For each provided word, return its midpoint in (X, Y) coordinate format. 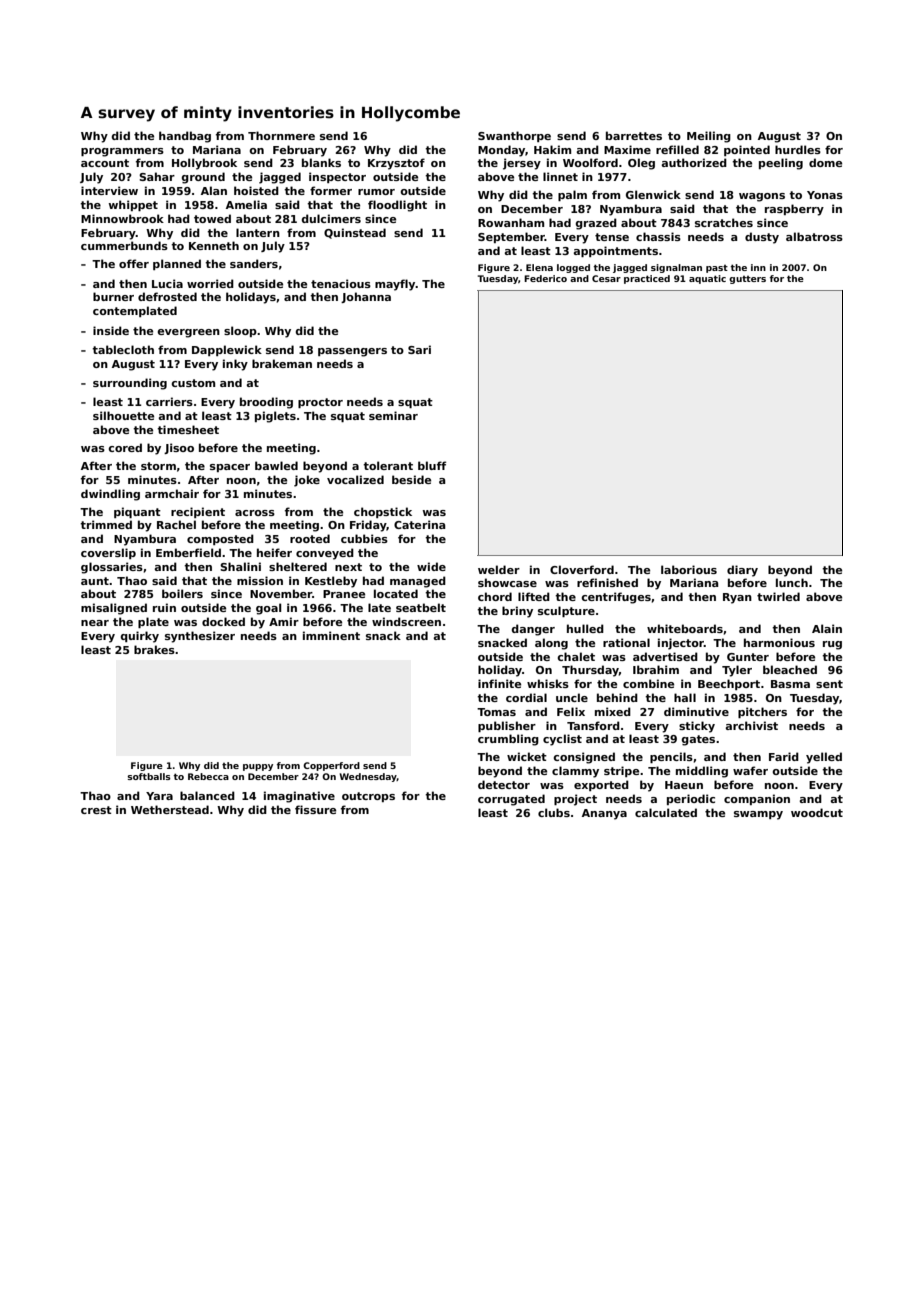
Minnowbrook (122, 218)
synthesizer (200, 637)
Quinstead (355, 233)
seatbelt (421, 607)
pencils (671, 757)
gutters (747, 280)
